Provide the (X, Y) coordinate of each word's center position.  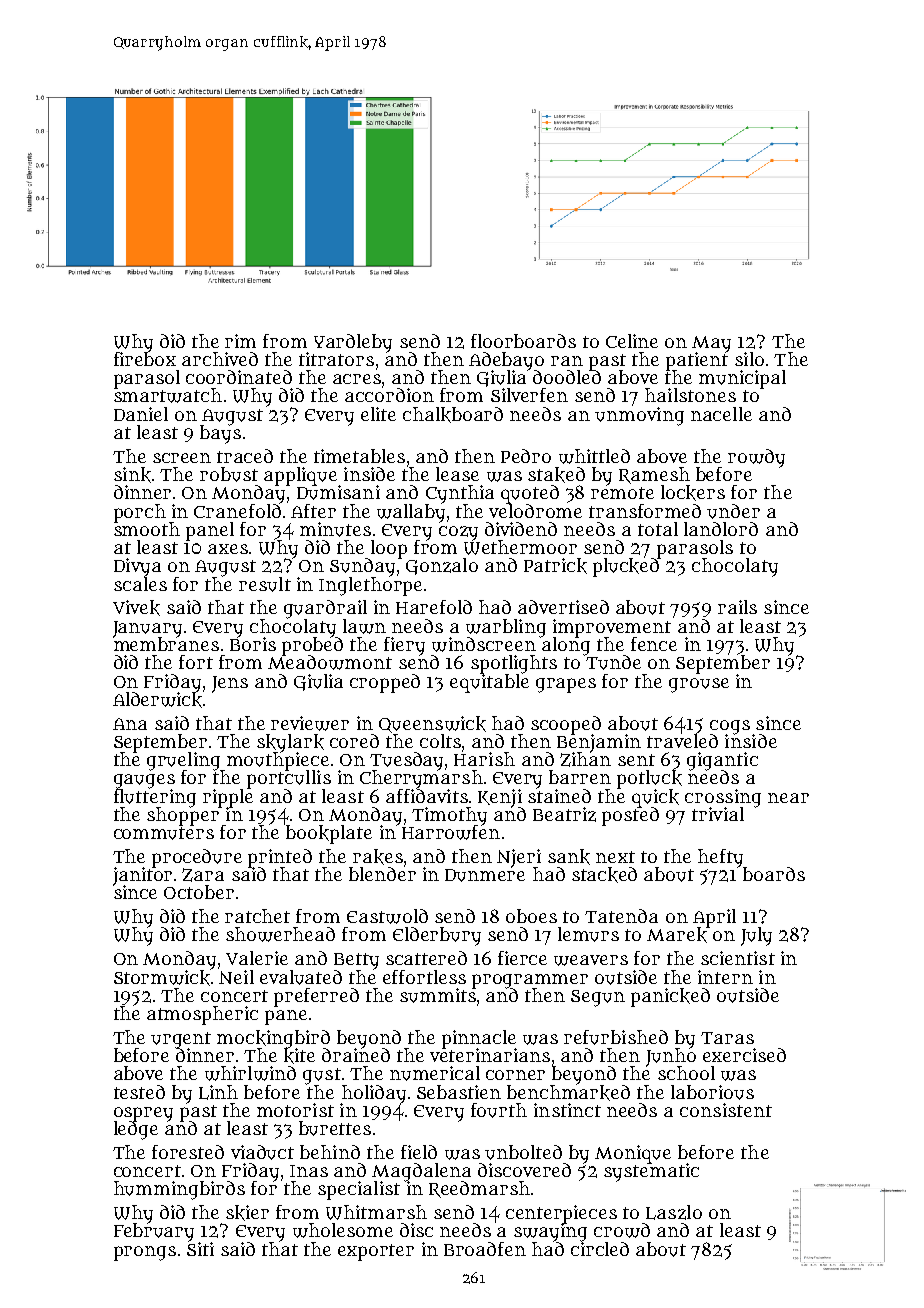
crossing (723, 798)
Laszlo (674, 1212)
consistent (726, 1110)
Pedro (526, 456)
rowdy (756, 458)
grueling (183, 761)
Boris (253, 644)
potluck (649, 779)
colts (440, 741)
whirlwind (250, 1073)
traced (245, 456)
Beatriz (564, 814)
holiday (374, 1094)
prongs (145, 1253)
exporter (376, 1252)
